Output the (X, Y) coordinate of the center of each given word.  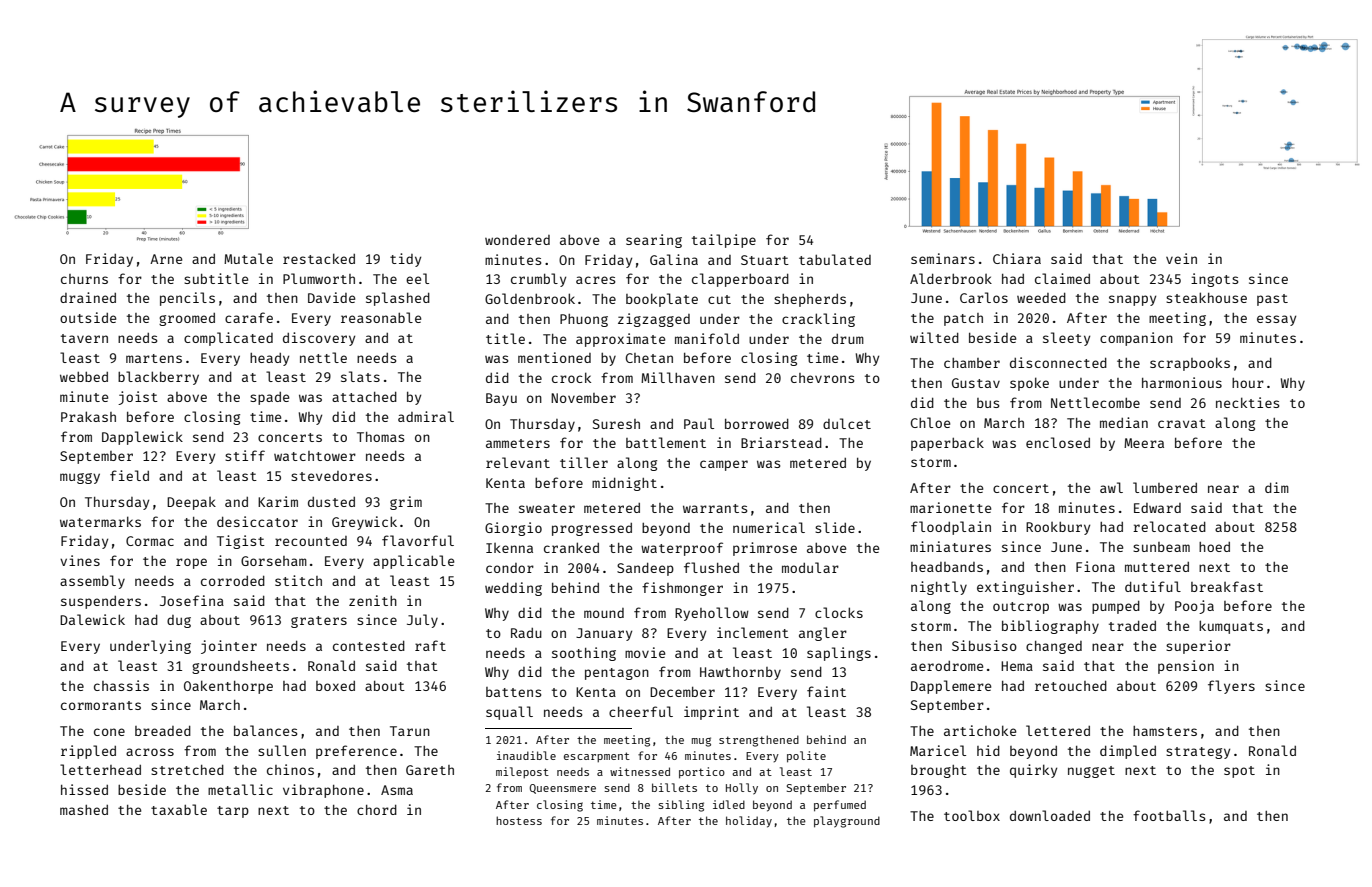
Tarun (410, 731)
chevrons (822, 378)
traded (1132, 626)
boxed (335, 686)
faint (826, 691)
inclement (753, 632)
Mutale (248, 258)
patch (963, 319)
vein (1181, 258)
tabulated (835, 259)
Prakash (88, 416)
